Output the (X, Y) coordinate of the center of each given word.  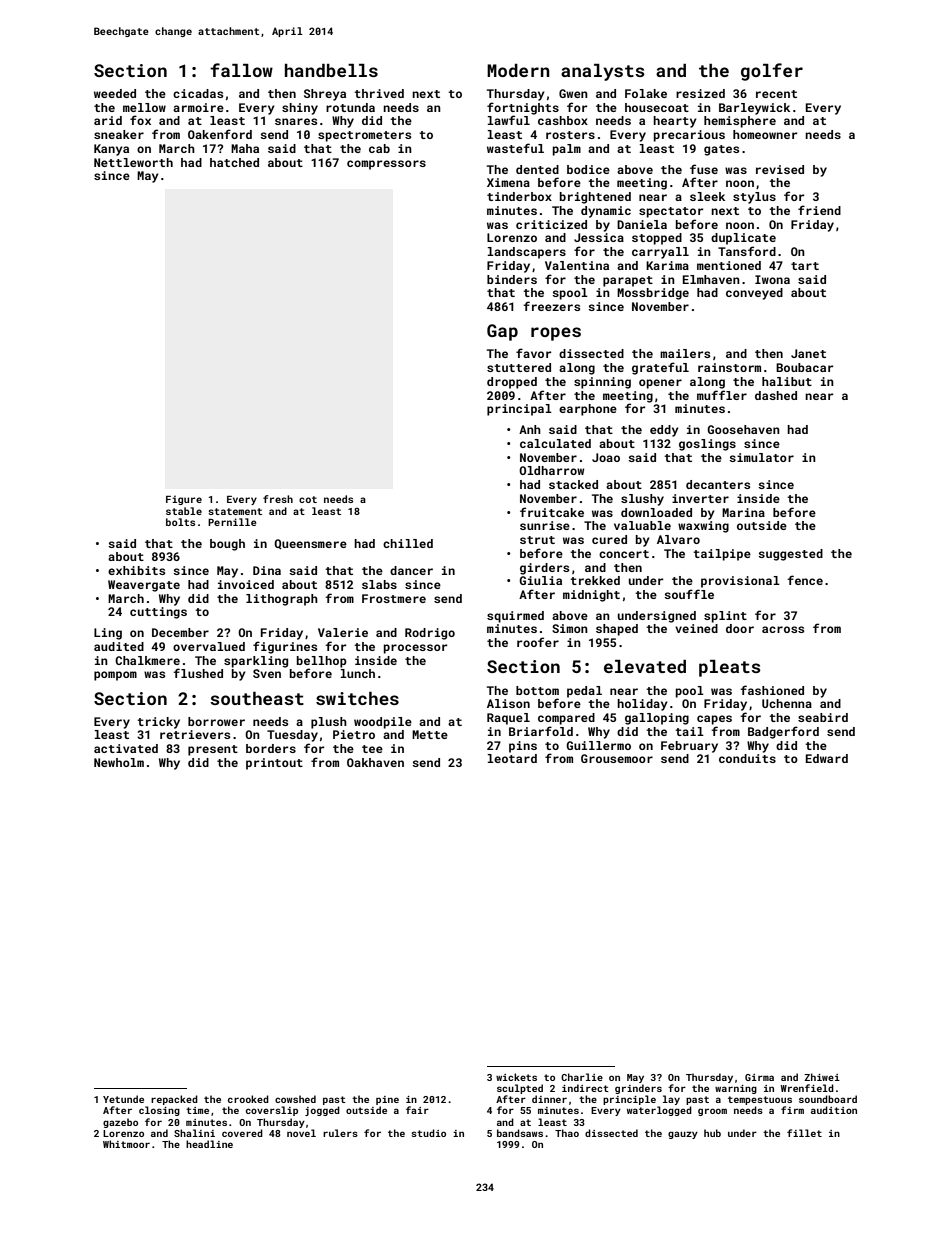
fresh (278, 499)
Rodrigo (430, 634)
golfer (772, 72)
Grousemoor (617, 758)
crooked (248, 1099)
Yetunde (123, 1099)
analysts (603, 72)
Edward (827, 758)
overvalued (209, 646)
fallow (241, 70)
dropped (512, 383)
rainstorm (729, 367)
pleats (730, 668)
